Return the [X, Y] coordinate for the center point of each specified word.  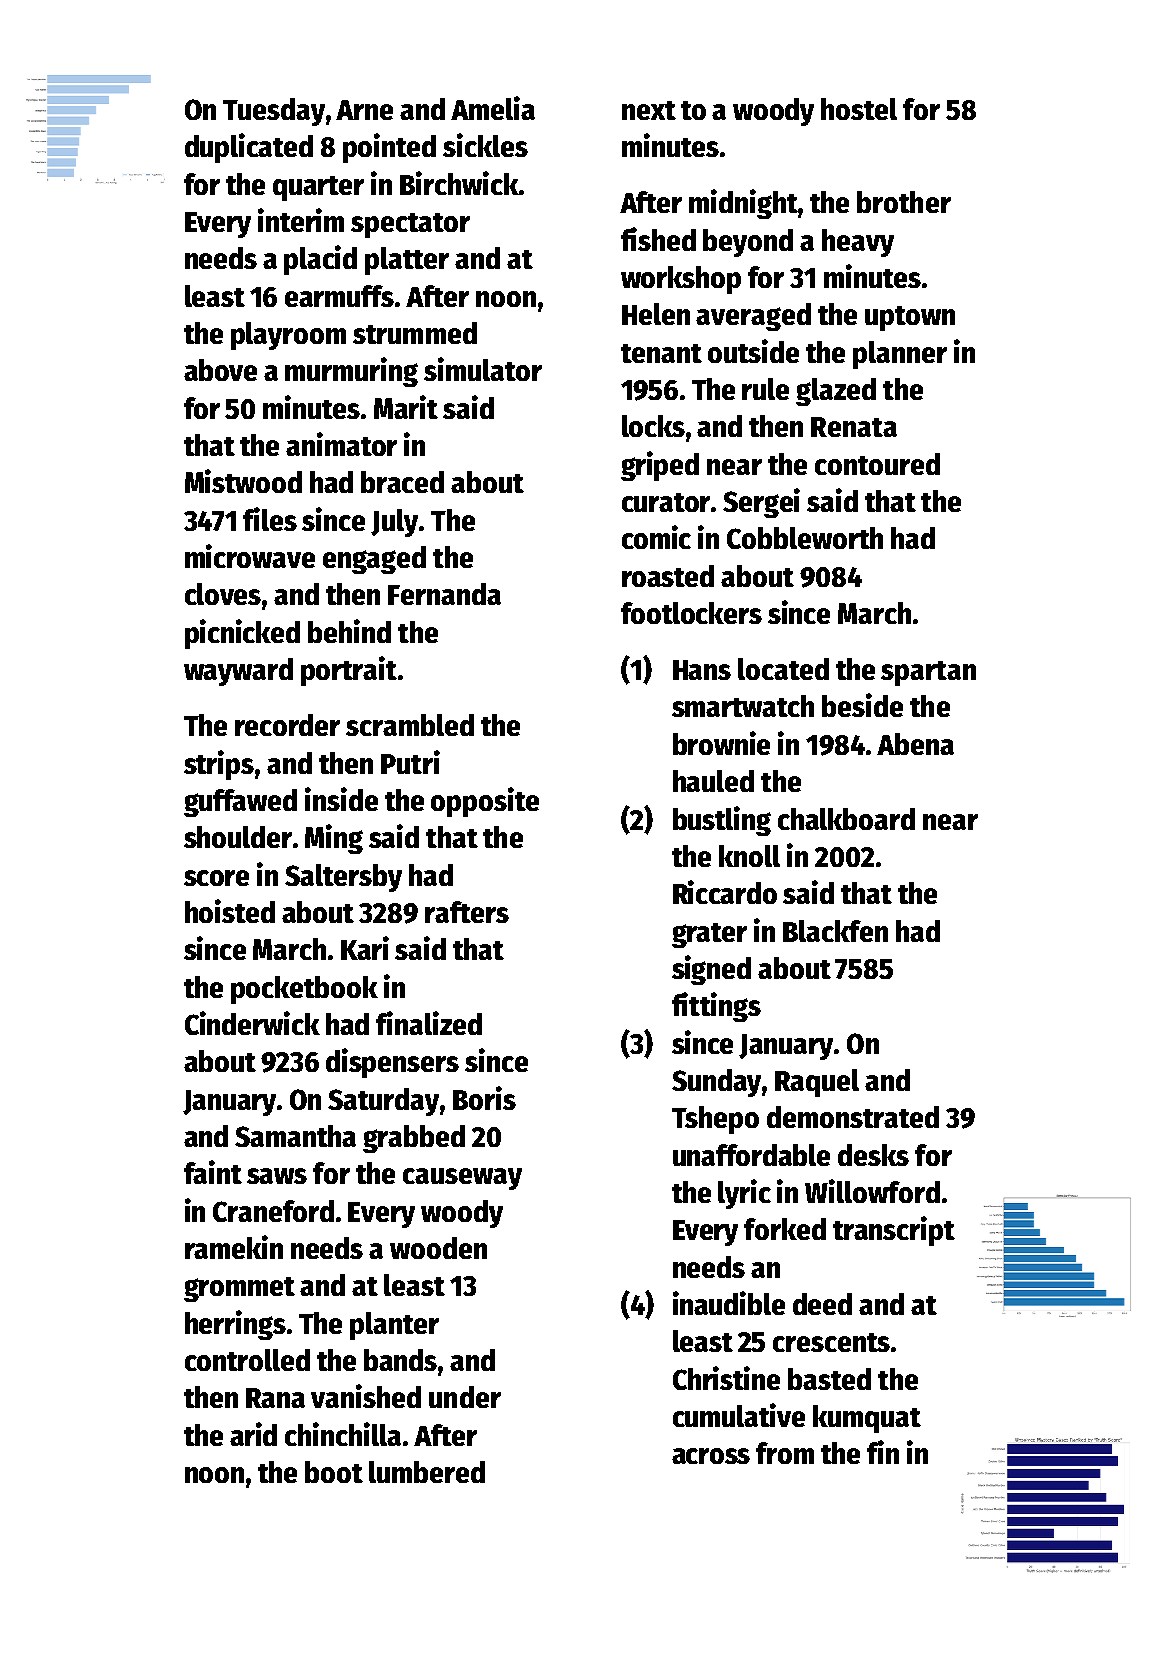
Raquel [817, 1083]
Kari [365, 948]
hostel [859, 109]
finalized [429, 1023]
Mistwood [243, 481]
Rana [275, 1398]
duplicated [249, 148]
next [649, 110]
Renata [854, 427]
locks [653, 426]
